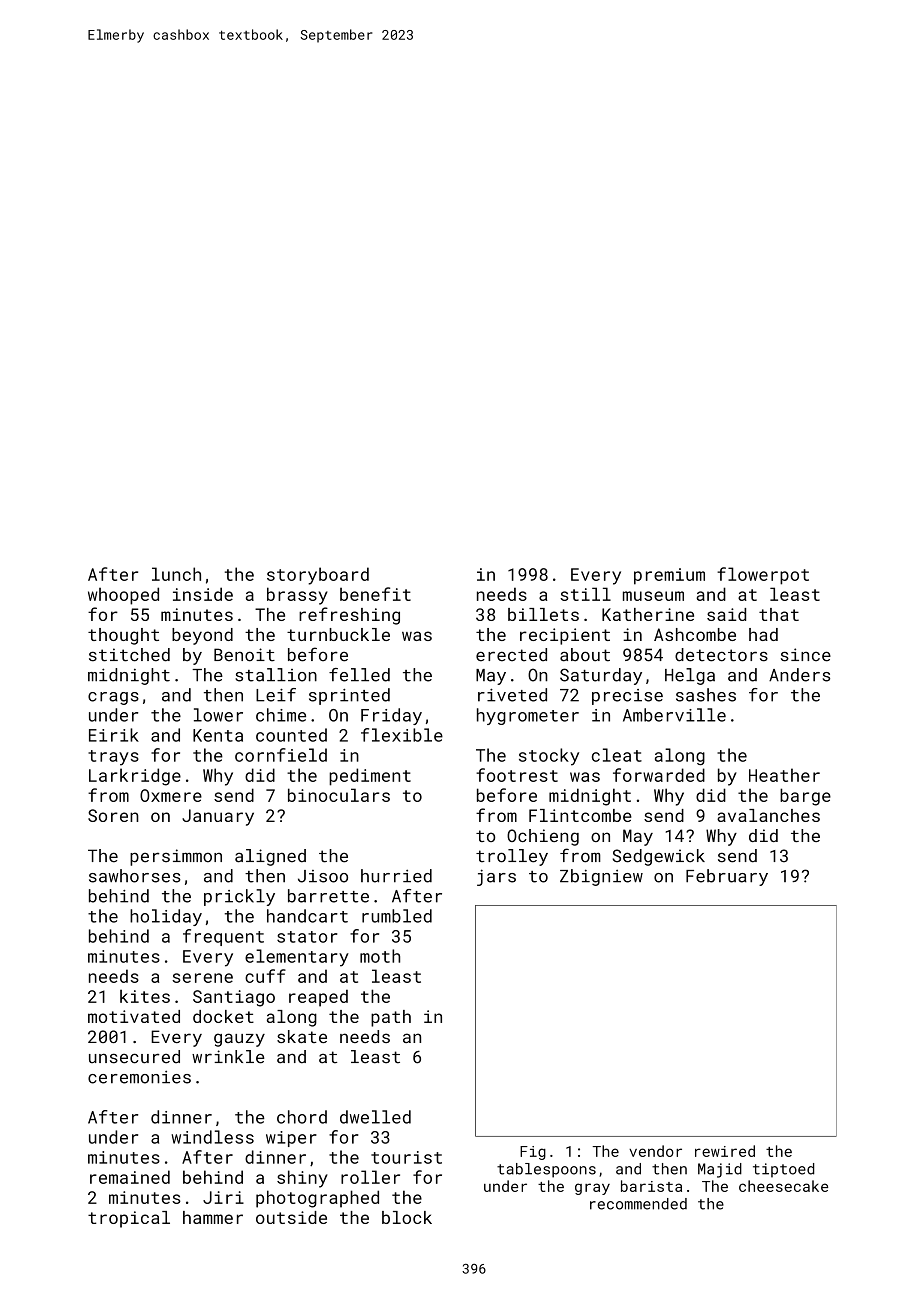 The height and width of the screenshot is (1308, 924). I want to click on moth, so click(380, 956).
